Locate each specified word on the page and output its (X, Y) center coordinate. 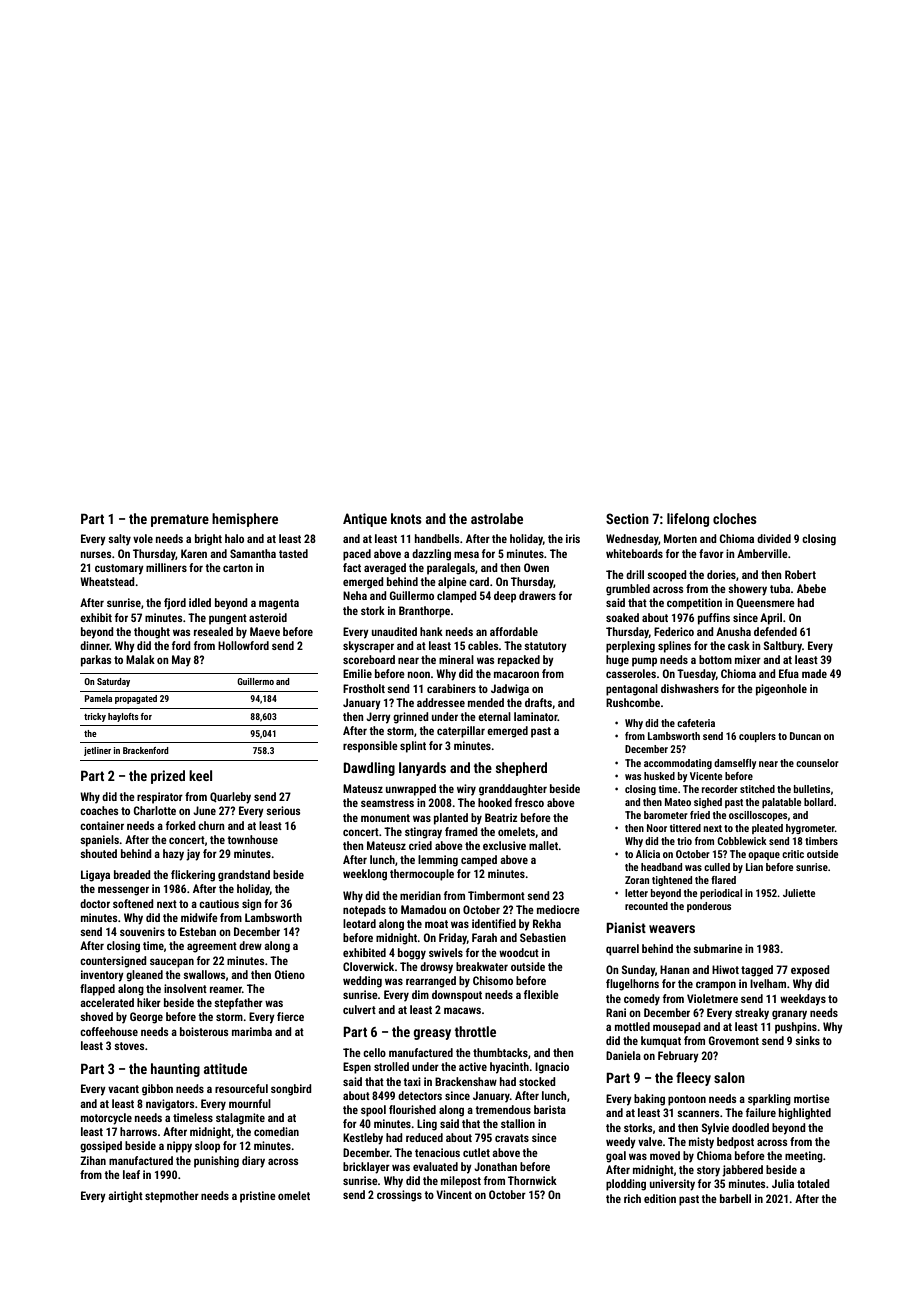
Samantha (253, 553)
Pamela (98, 698)
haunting (175, 1070)
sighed (708, 803)
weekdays (803, 1000)
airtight (125, 1197)
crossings (399, 1196)
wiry (466, 790)
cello (374, 1052)
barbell (735, 1198)
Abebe (811, 588)
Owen (536, 567)
